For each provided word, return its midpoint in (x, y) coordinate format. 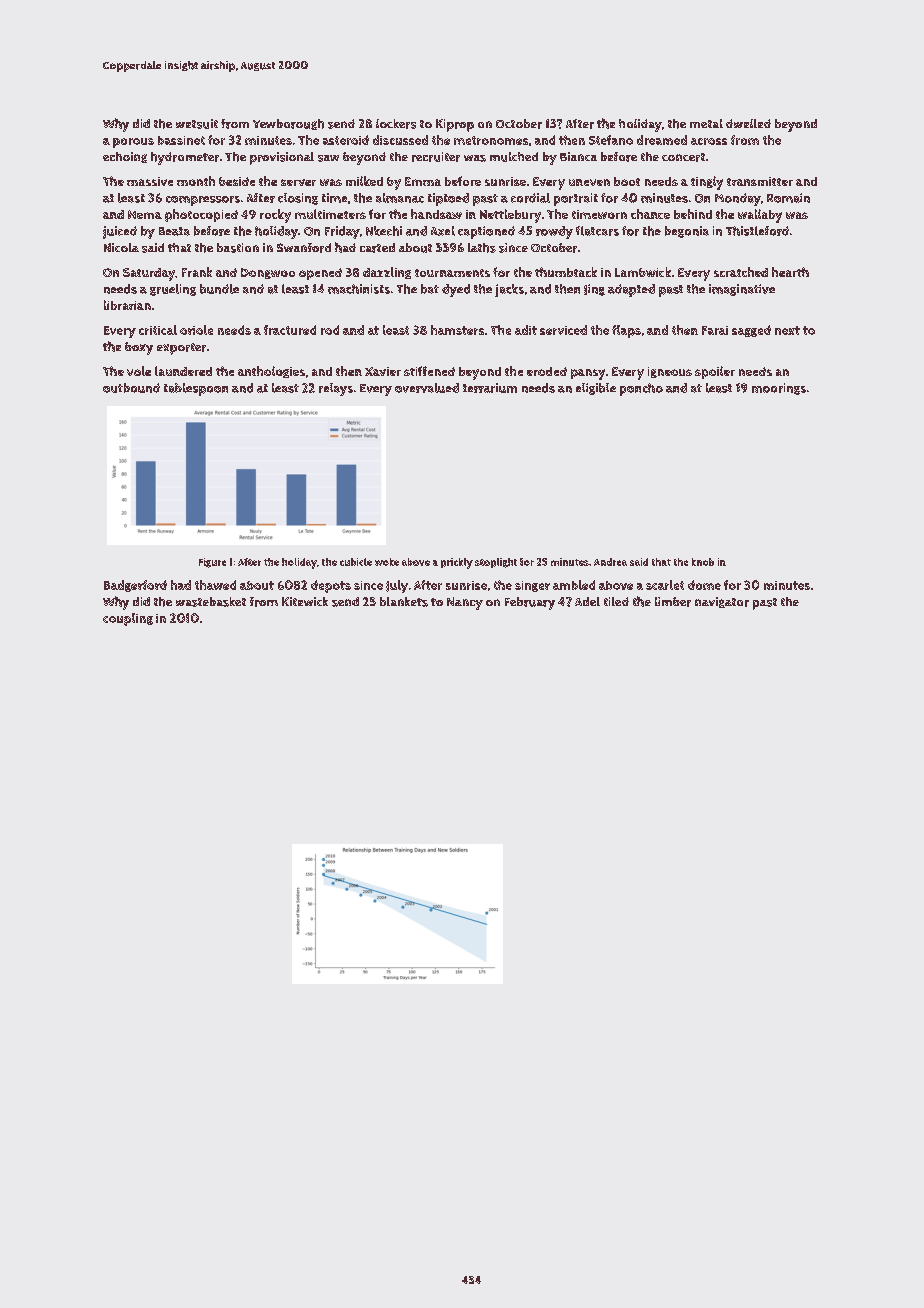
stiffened (429, 371)
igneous (670, 372)
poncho (641, 389)
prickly (457, 563)
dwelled (748, 123)
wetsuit (197, 124)
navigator (722, 602)
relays (336, 389)
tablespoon (196, 389)
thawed (215, 585)
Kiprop (455, 125)
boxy (139, 348)
